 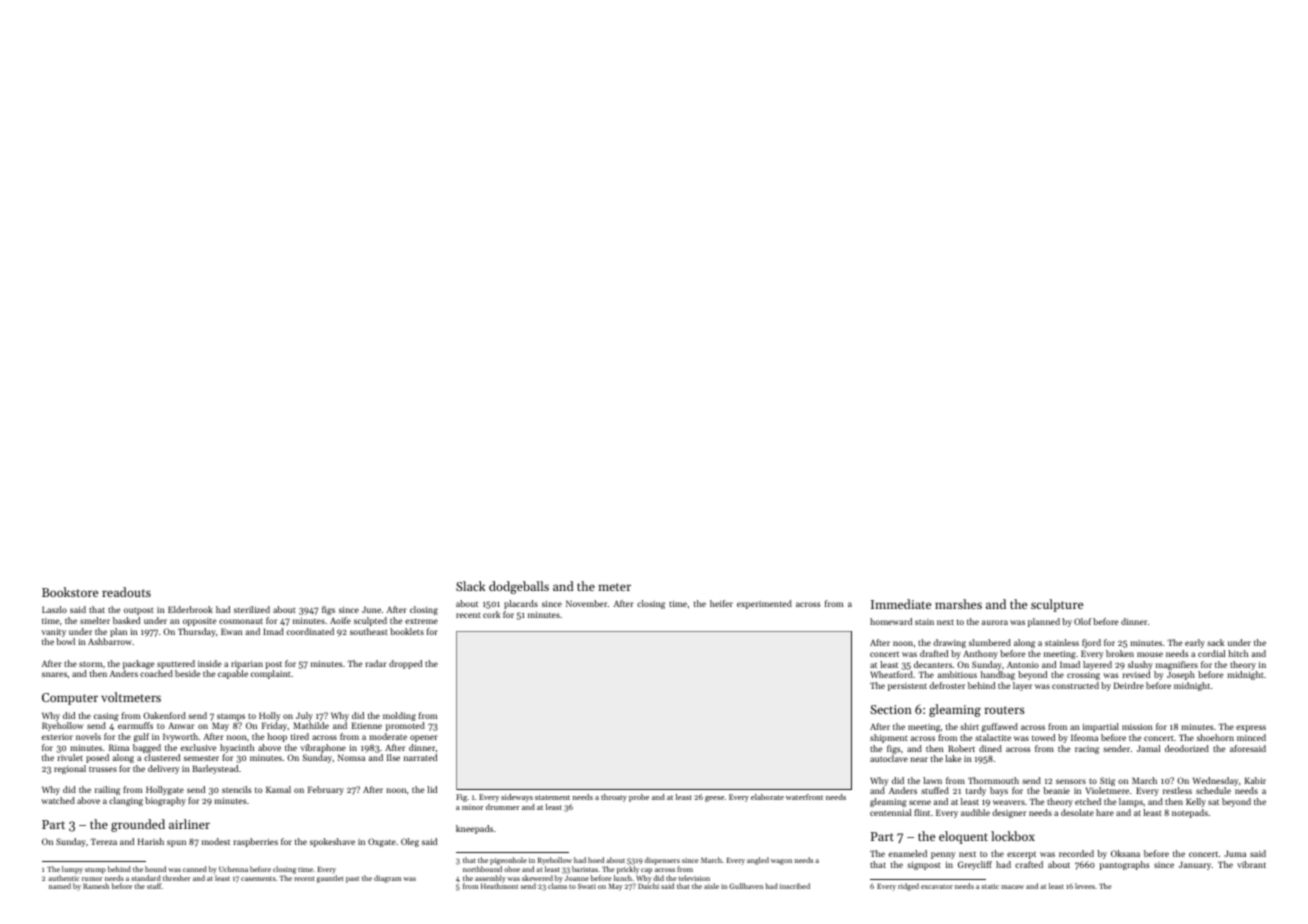 What do you see at coordinates (1057, 605) in the document?
I see `sculpture` at bounding box center [1057, 605].
